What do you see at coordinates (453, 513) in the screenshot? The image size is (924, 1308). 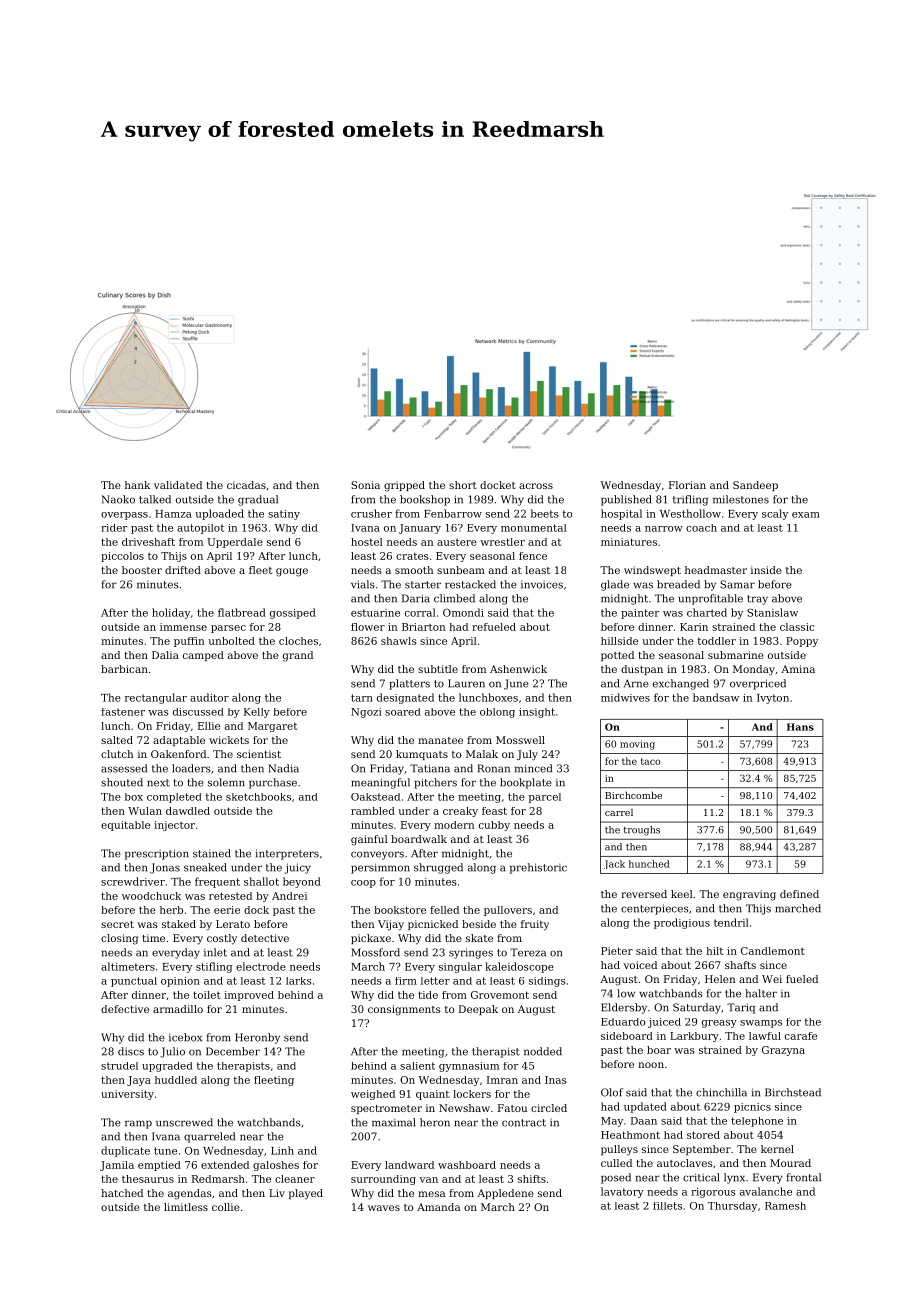 I see `Fenbarrow` at bounding box center [453, 513].
